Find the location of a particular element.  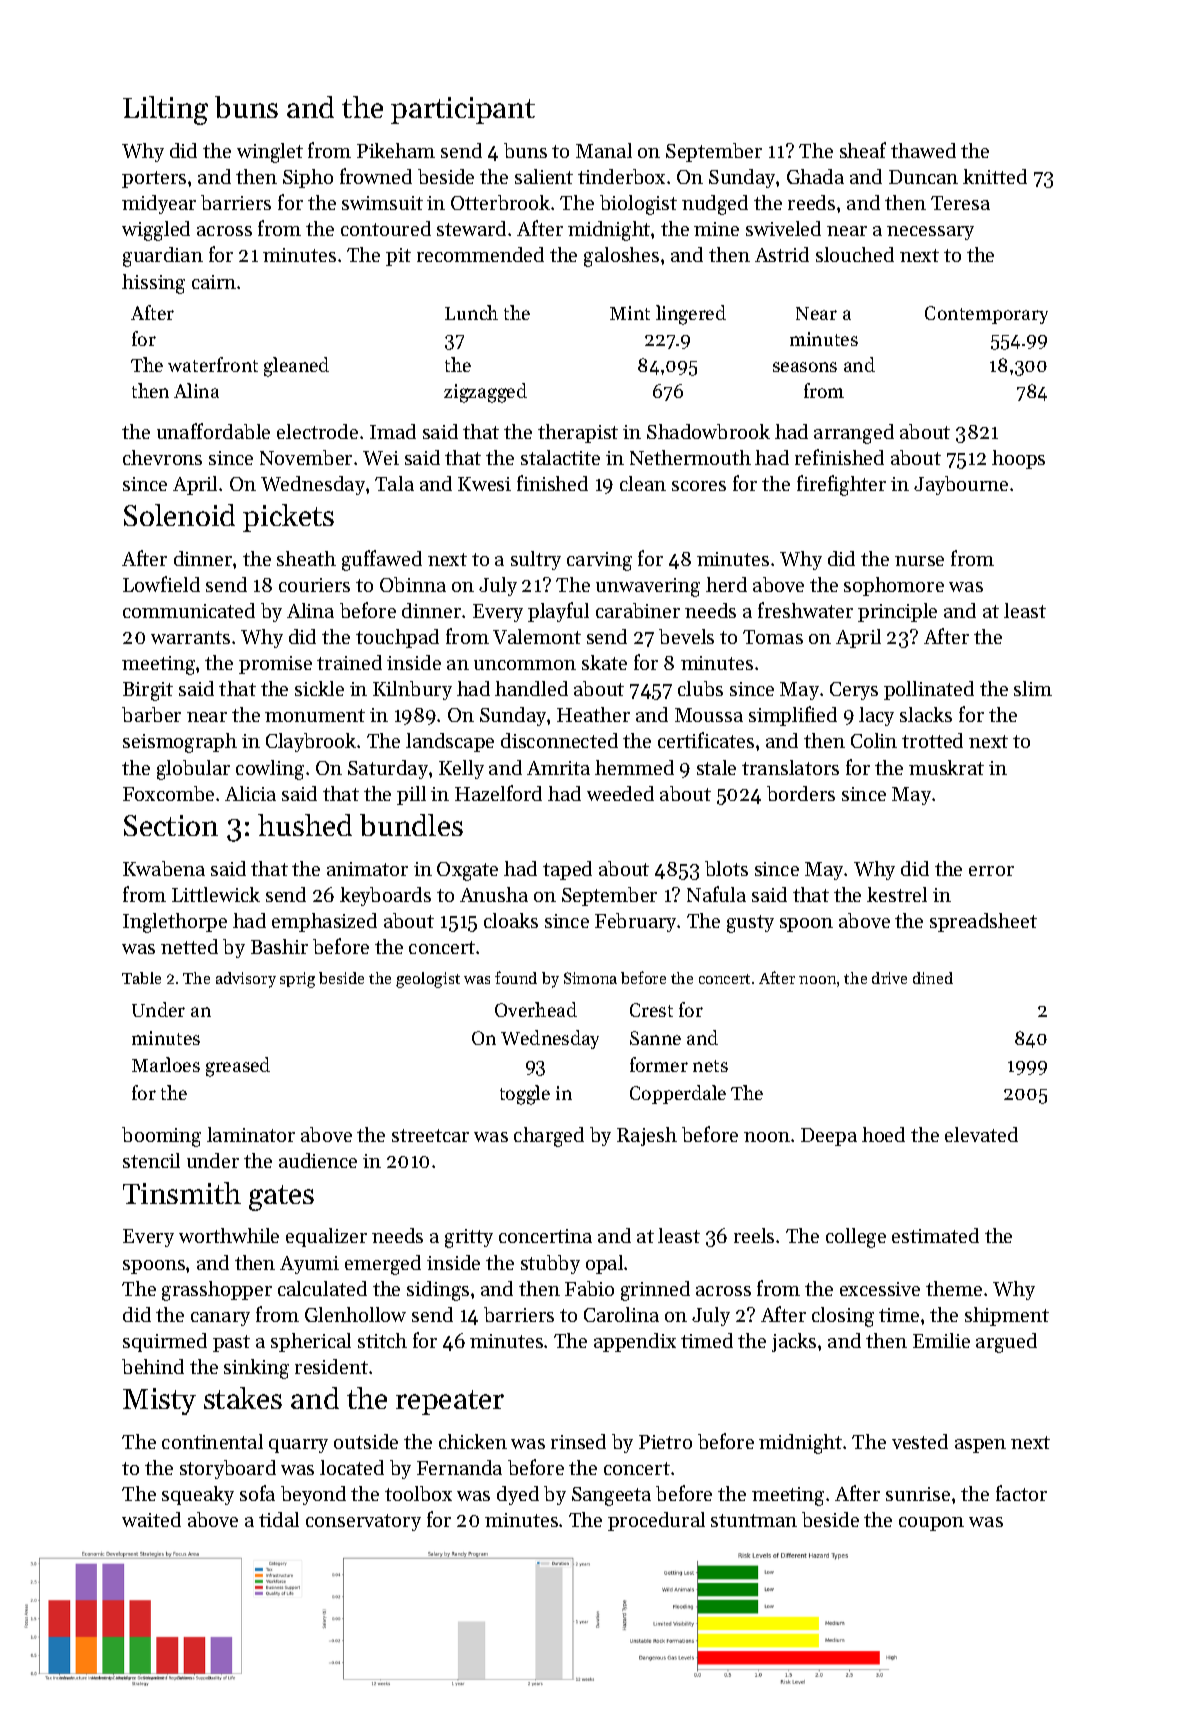

wiggled is located at coordinates (156, 231).
